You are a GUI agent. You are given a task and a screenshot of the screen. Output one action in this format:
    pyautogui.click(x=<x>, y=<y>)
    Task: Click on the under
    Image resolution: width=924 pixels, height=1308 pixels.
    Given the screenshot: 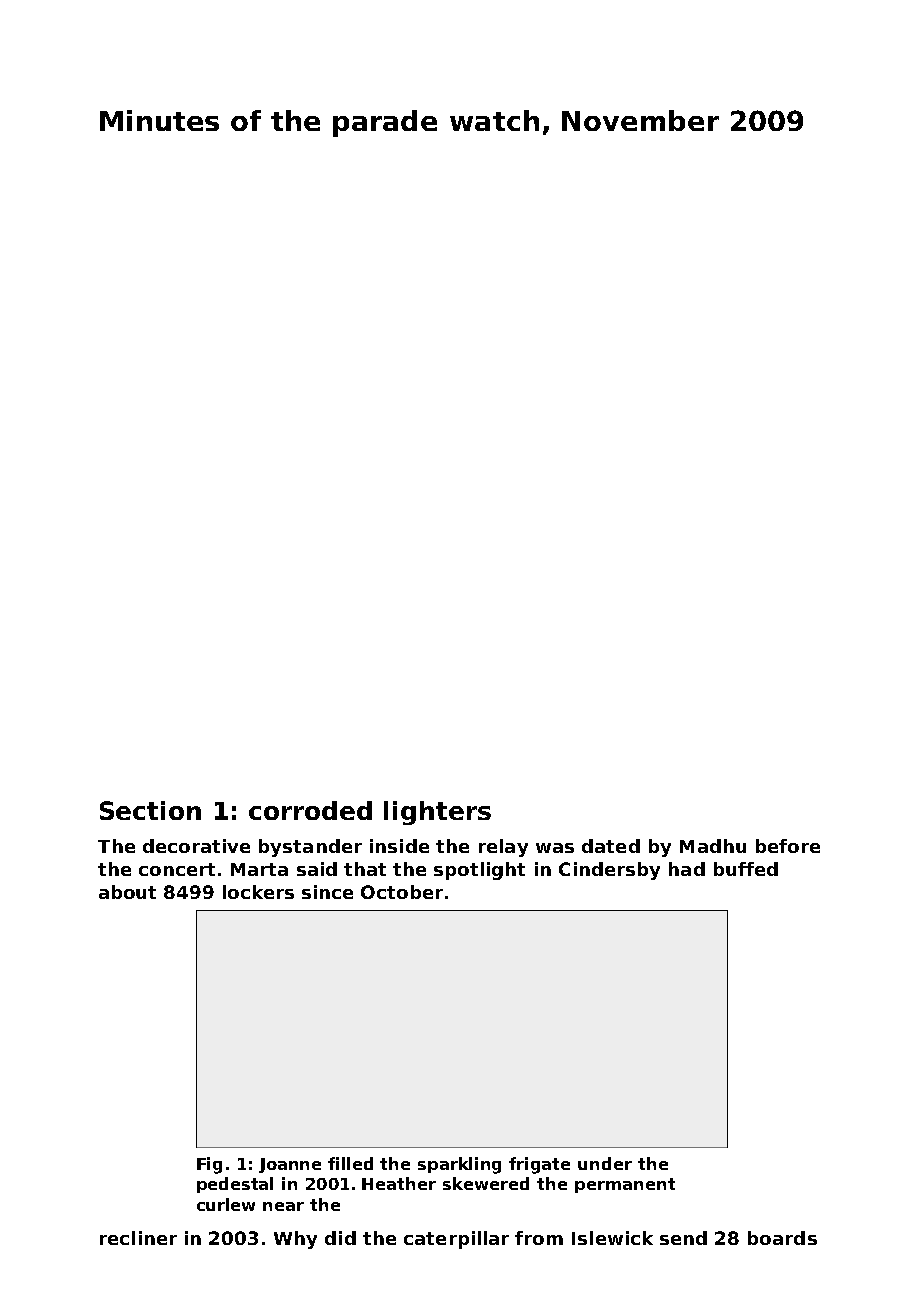 What is the action you would take?
    pyautogui.click(x=605, y=1163)
